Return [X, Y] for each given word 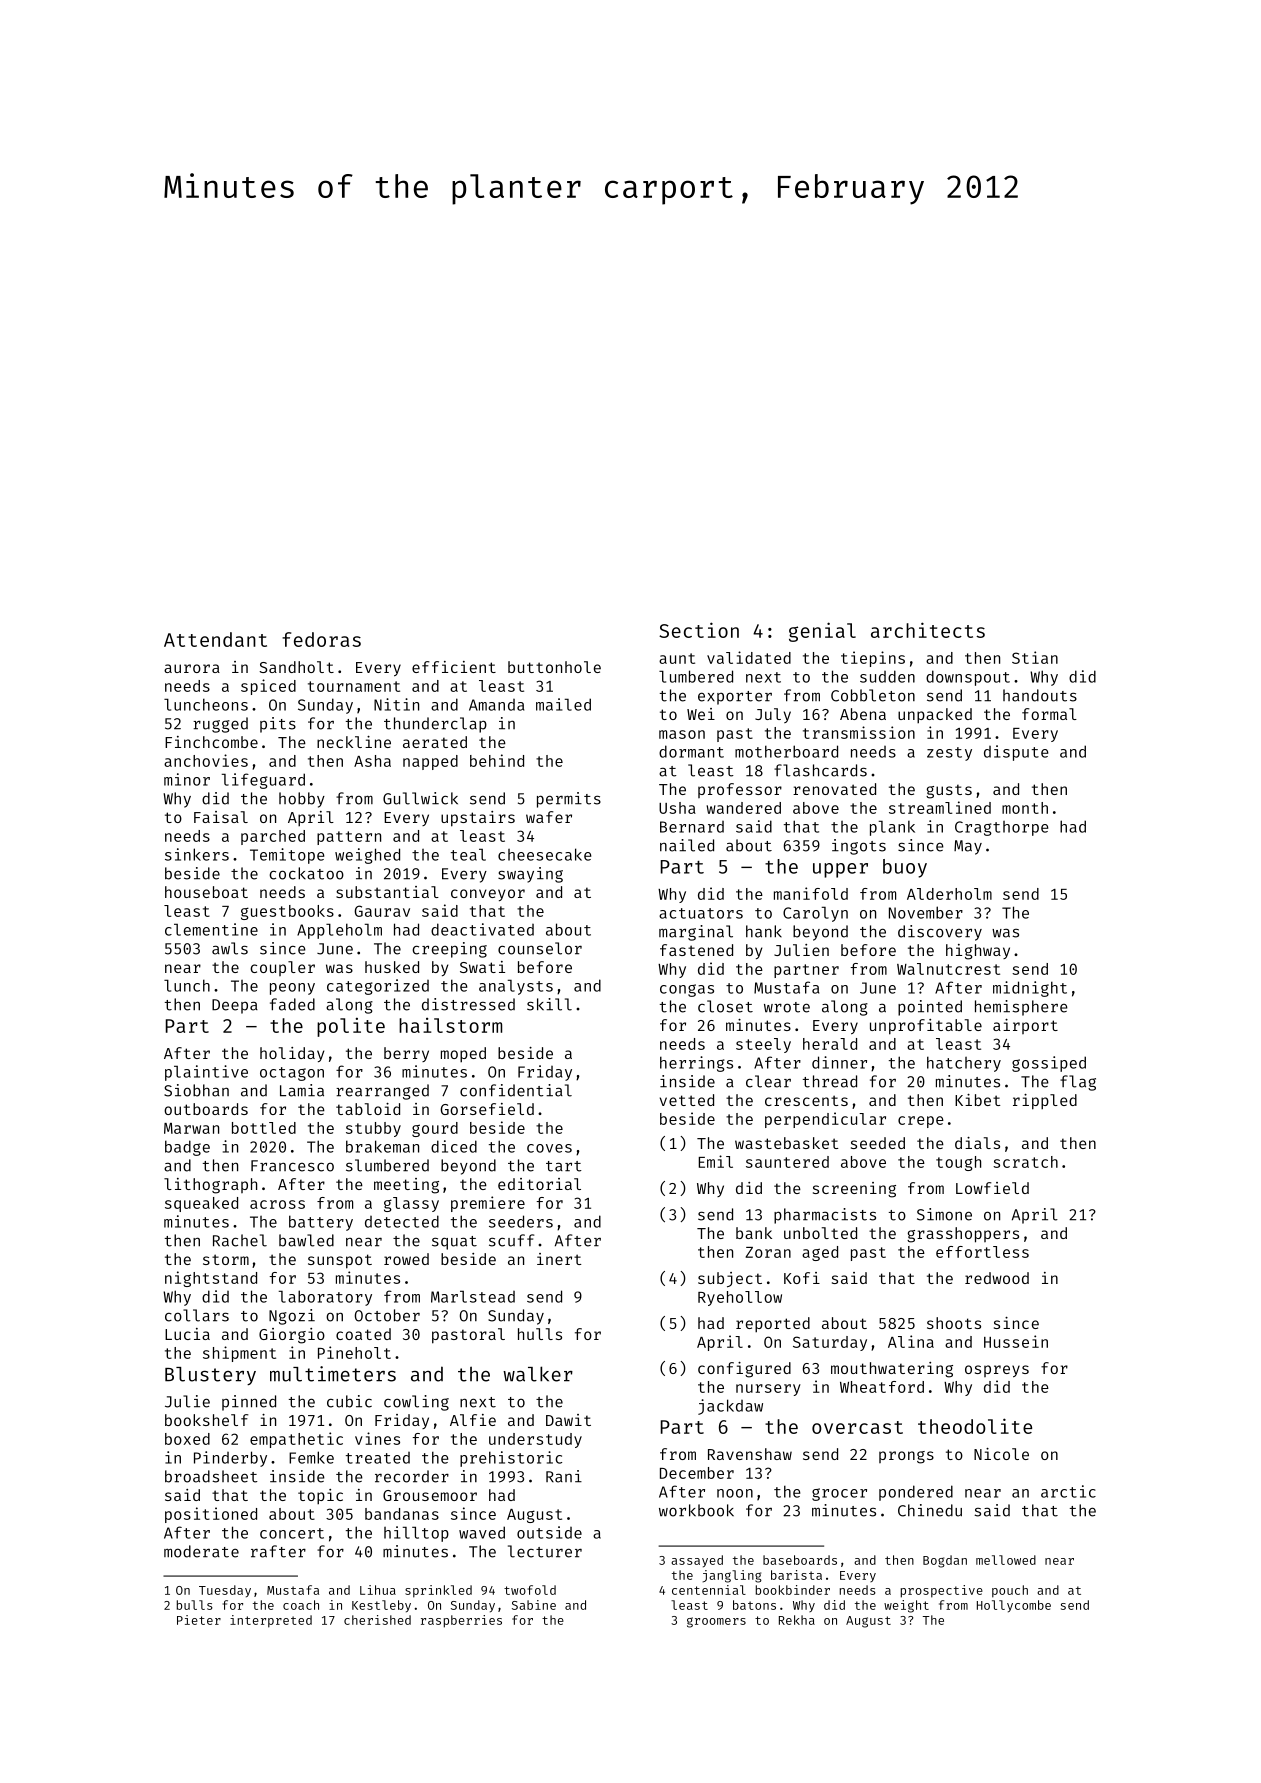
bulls [195, 1605]
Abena [863, 714]
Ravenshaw [750, 1454]
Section [699, 630]
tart [564, 1166]
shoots [954, 1323]
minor [187, 779]
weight [906, 1606]
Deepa [235, 1006]
